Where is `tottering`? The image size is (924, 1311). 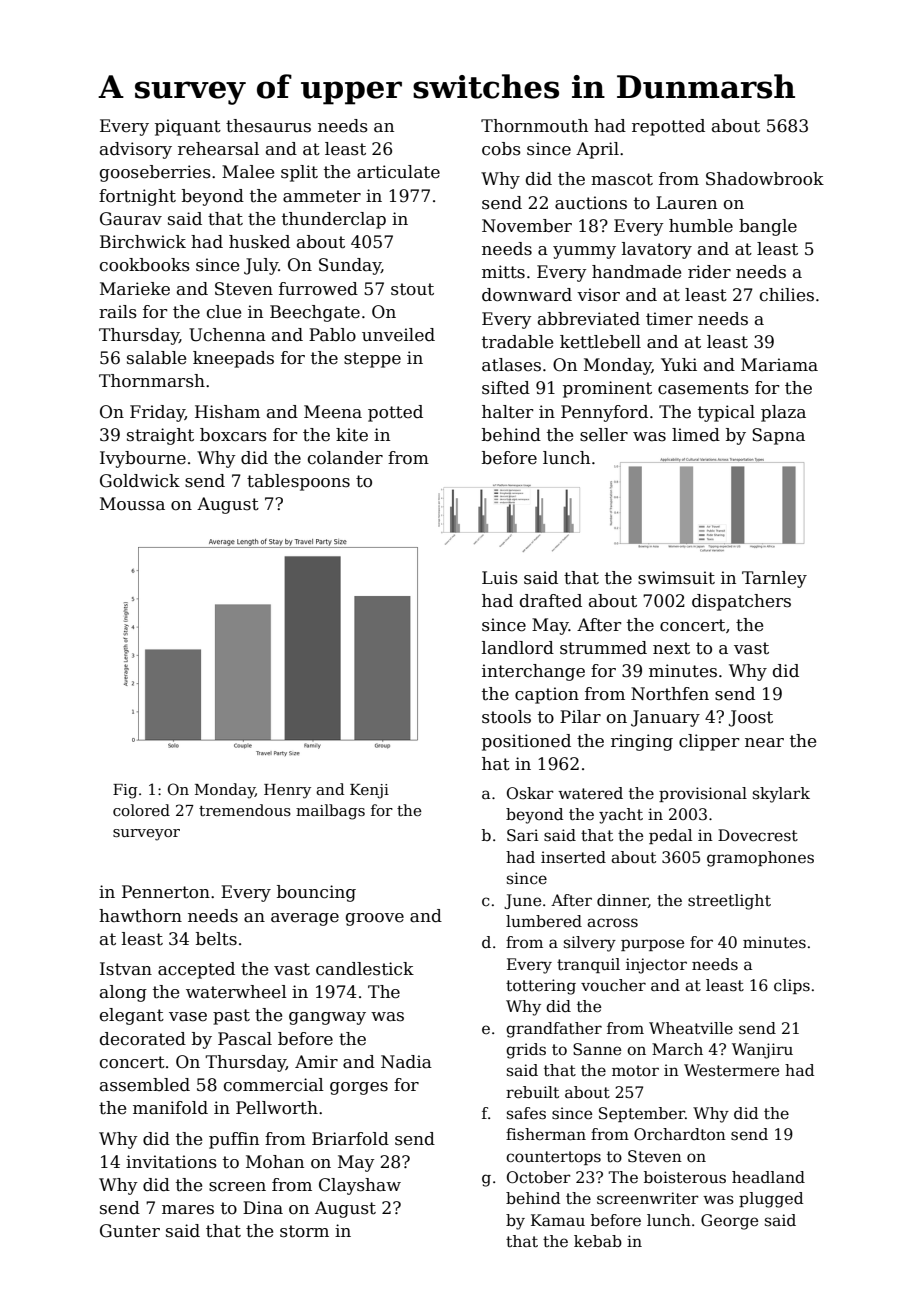
tottering is located at coordinates (541, 987).
